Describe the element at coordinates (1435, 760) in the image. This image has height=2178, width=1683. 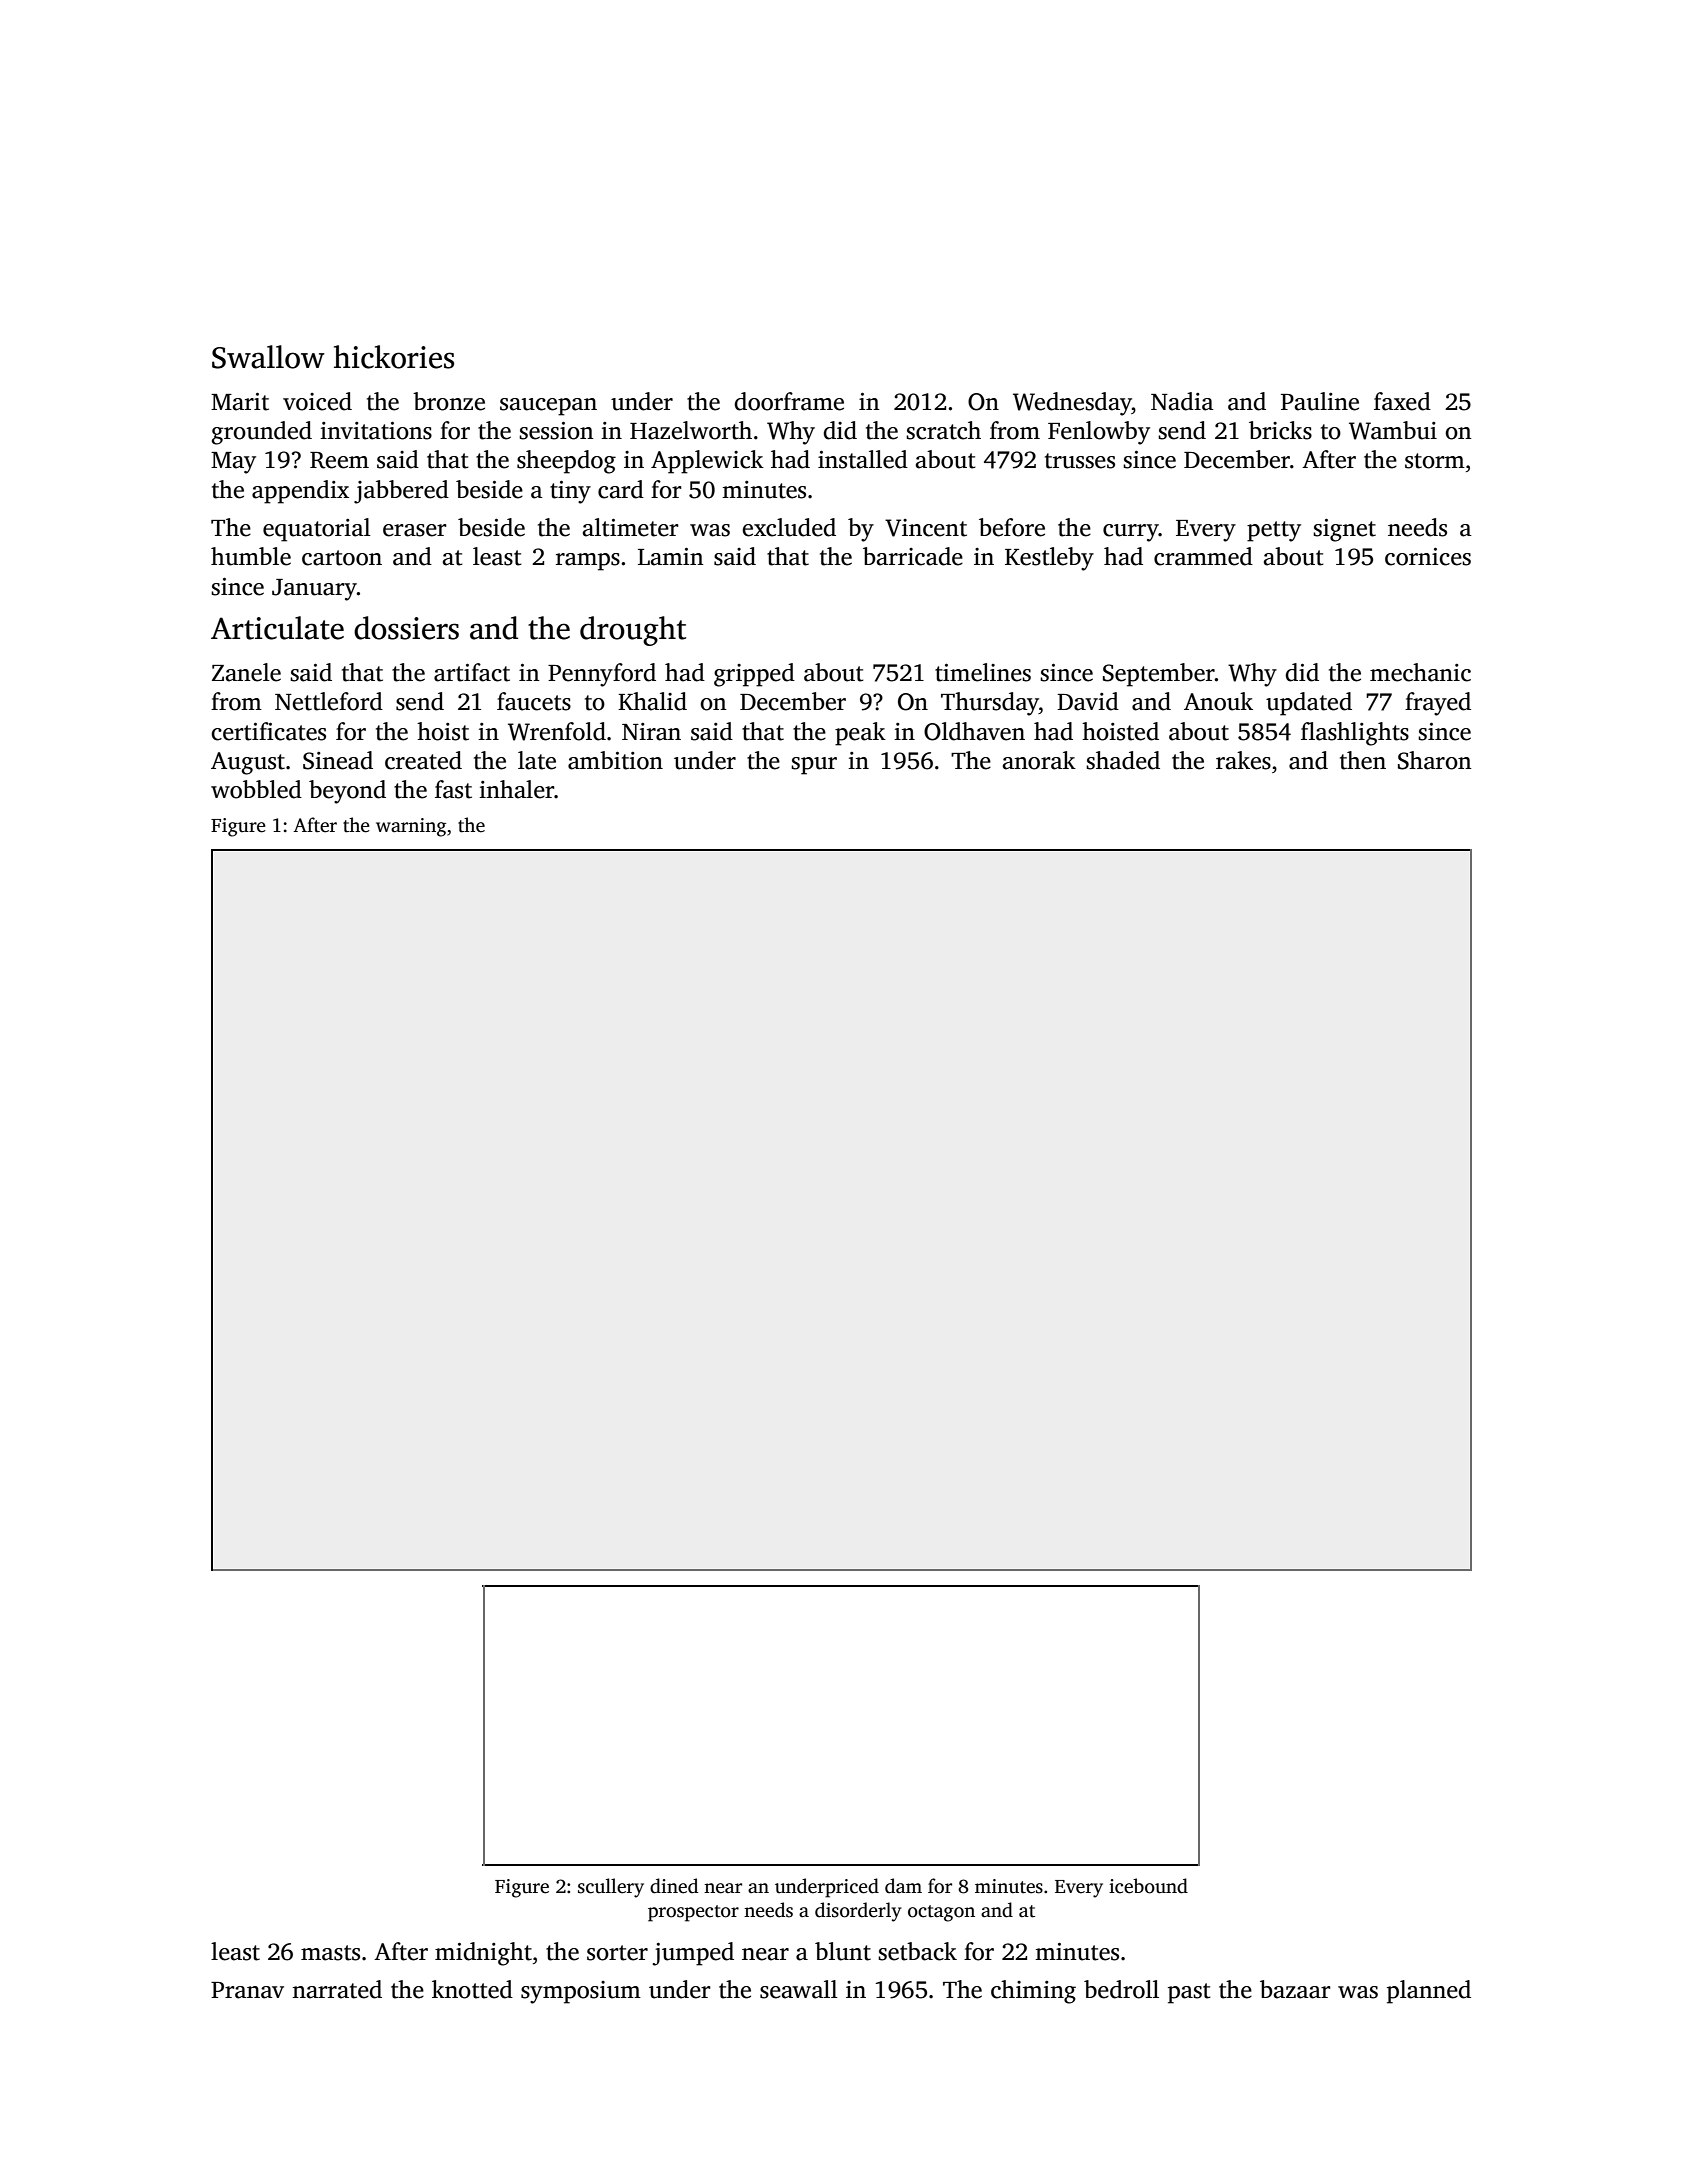
I see `Sharon` at that location.
